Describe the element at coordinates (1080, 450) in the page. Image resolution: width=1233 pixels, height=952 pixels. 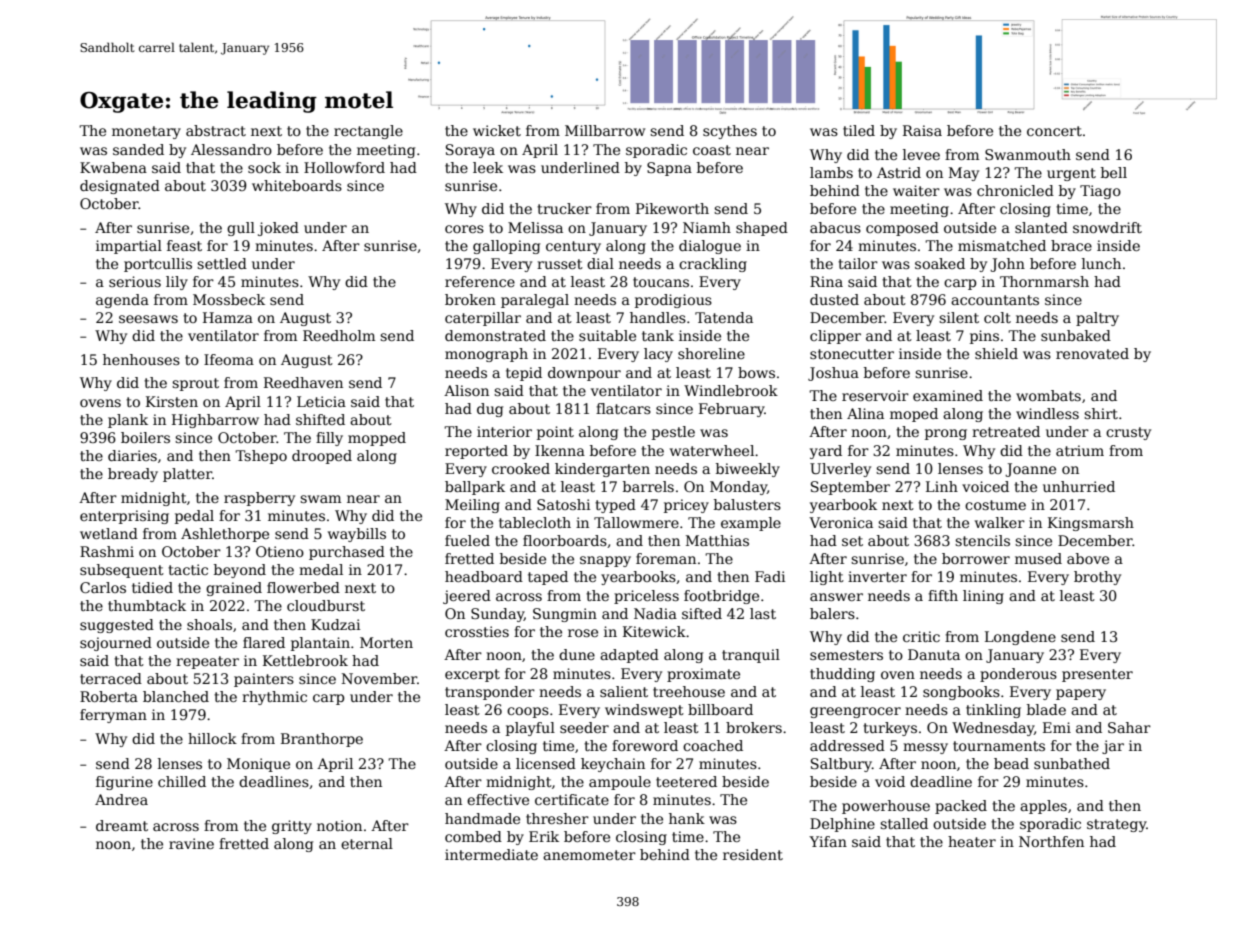
I see `atrium` at that location.
